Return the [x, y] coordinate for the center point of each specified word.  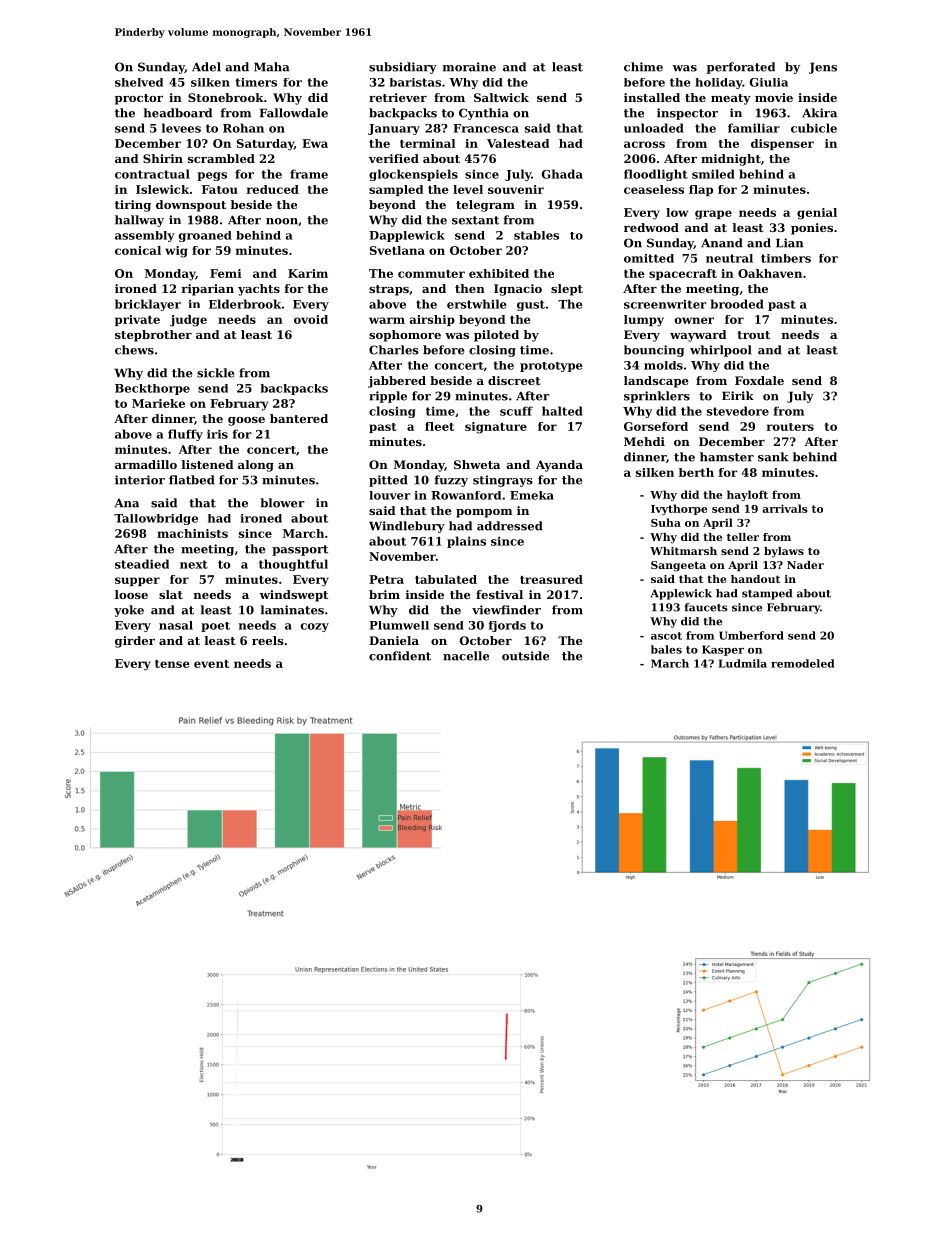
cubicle [814, 128]
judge [188, 321]
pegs [212, 176]
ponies [812, 229]
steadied [142, 564]
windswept [294, 596]
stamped [767, 594]
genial [817, 214]
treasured [551, 579]
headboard [178, 113]
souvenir [516, 189]
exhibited [499, 273]
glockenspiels [413, 175]
